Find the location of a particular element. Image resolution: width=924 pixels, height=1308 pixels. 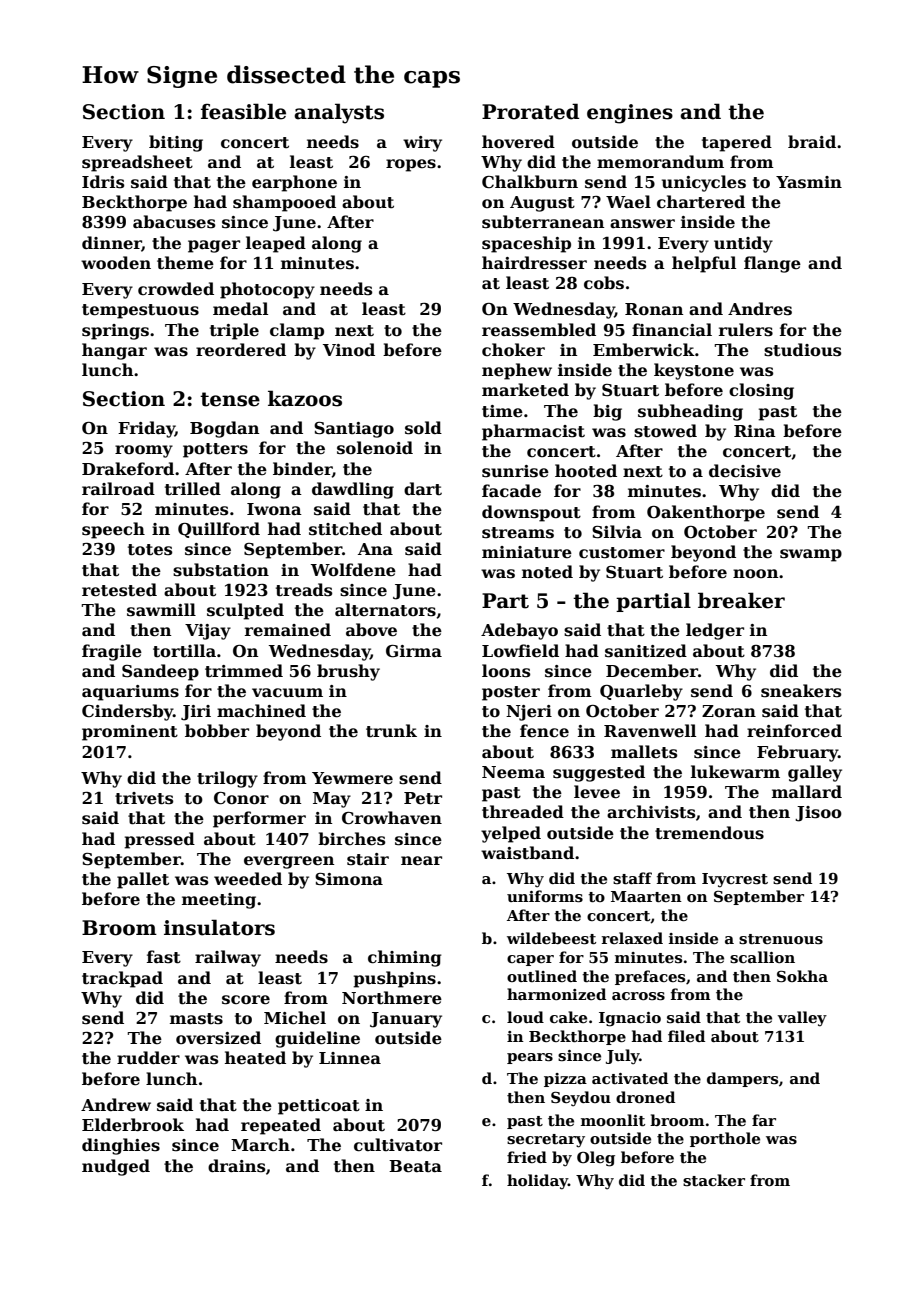

caper is located at coordinates (530, 960).
